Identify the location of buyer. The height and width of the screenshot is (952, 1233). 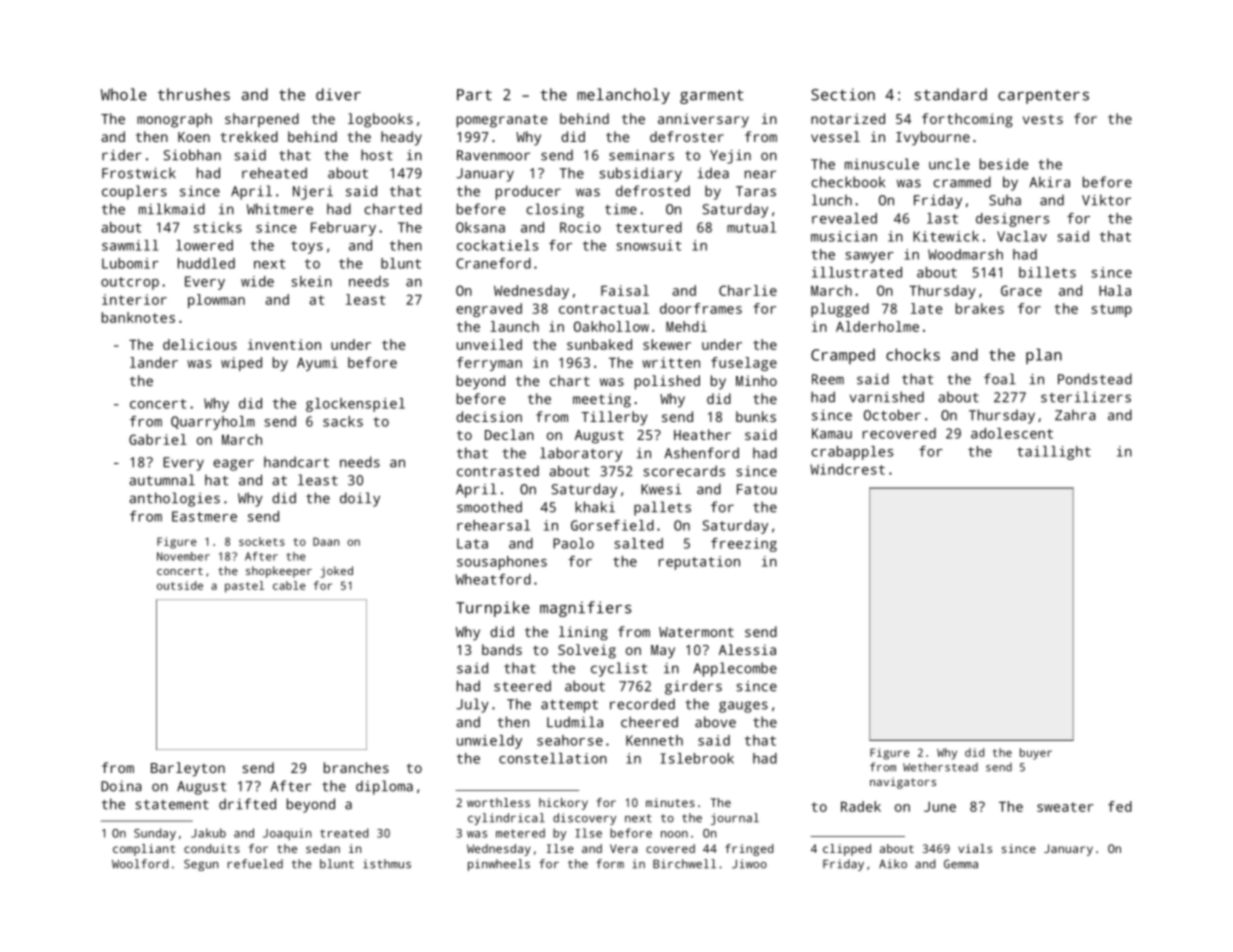
(1036, 754).
